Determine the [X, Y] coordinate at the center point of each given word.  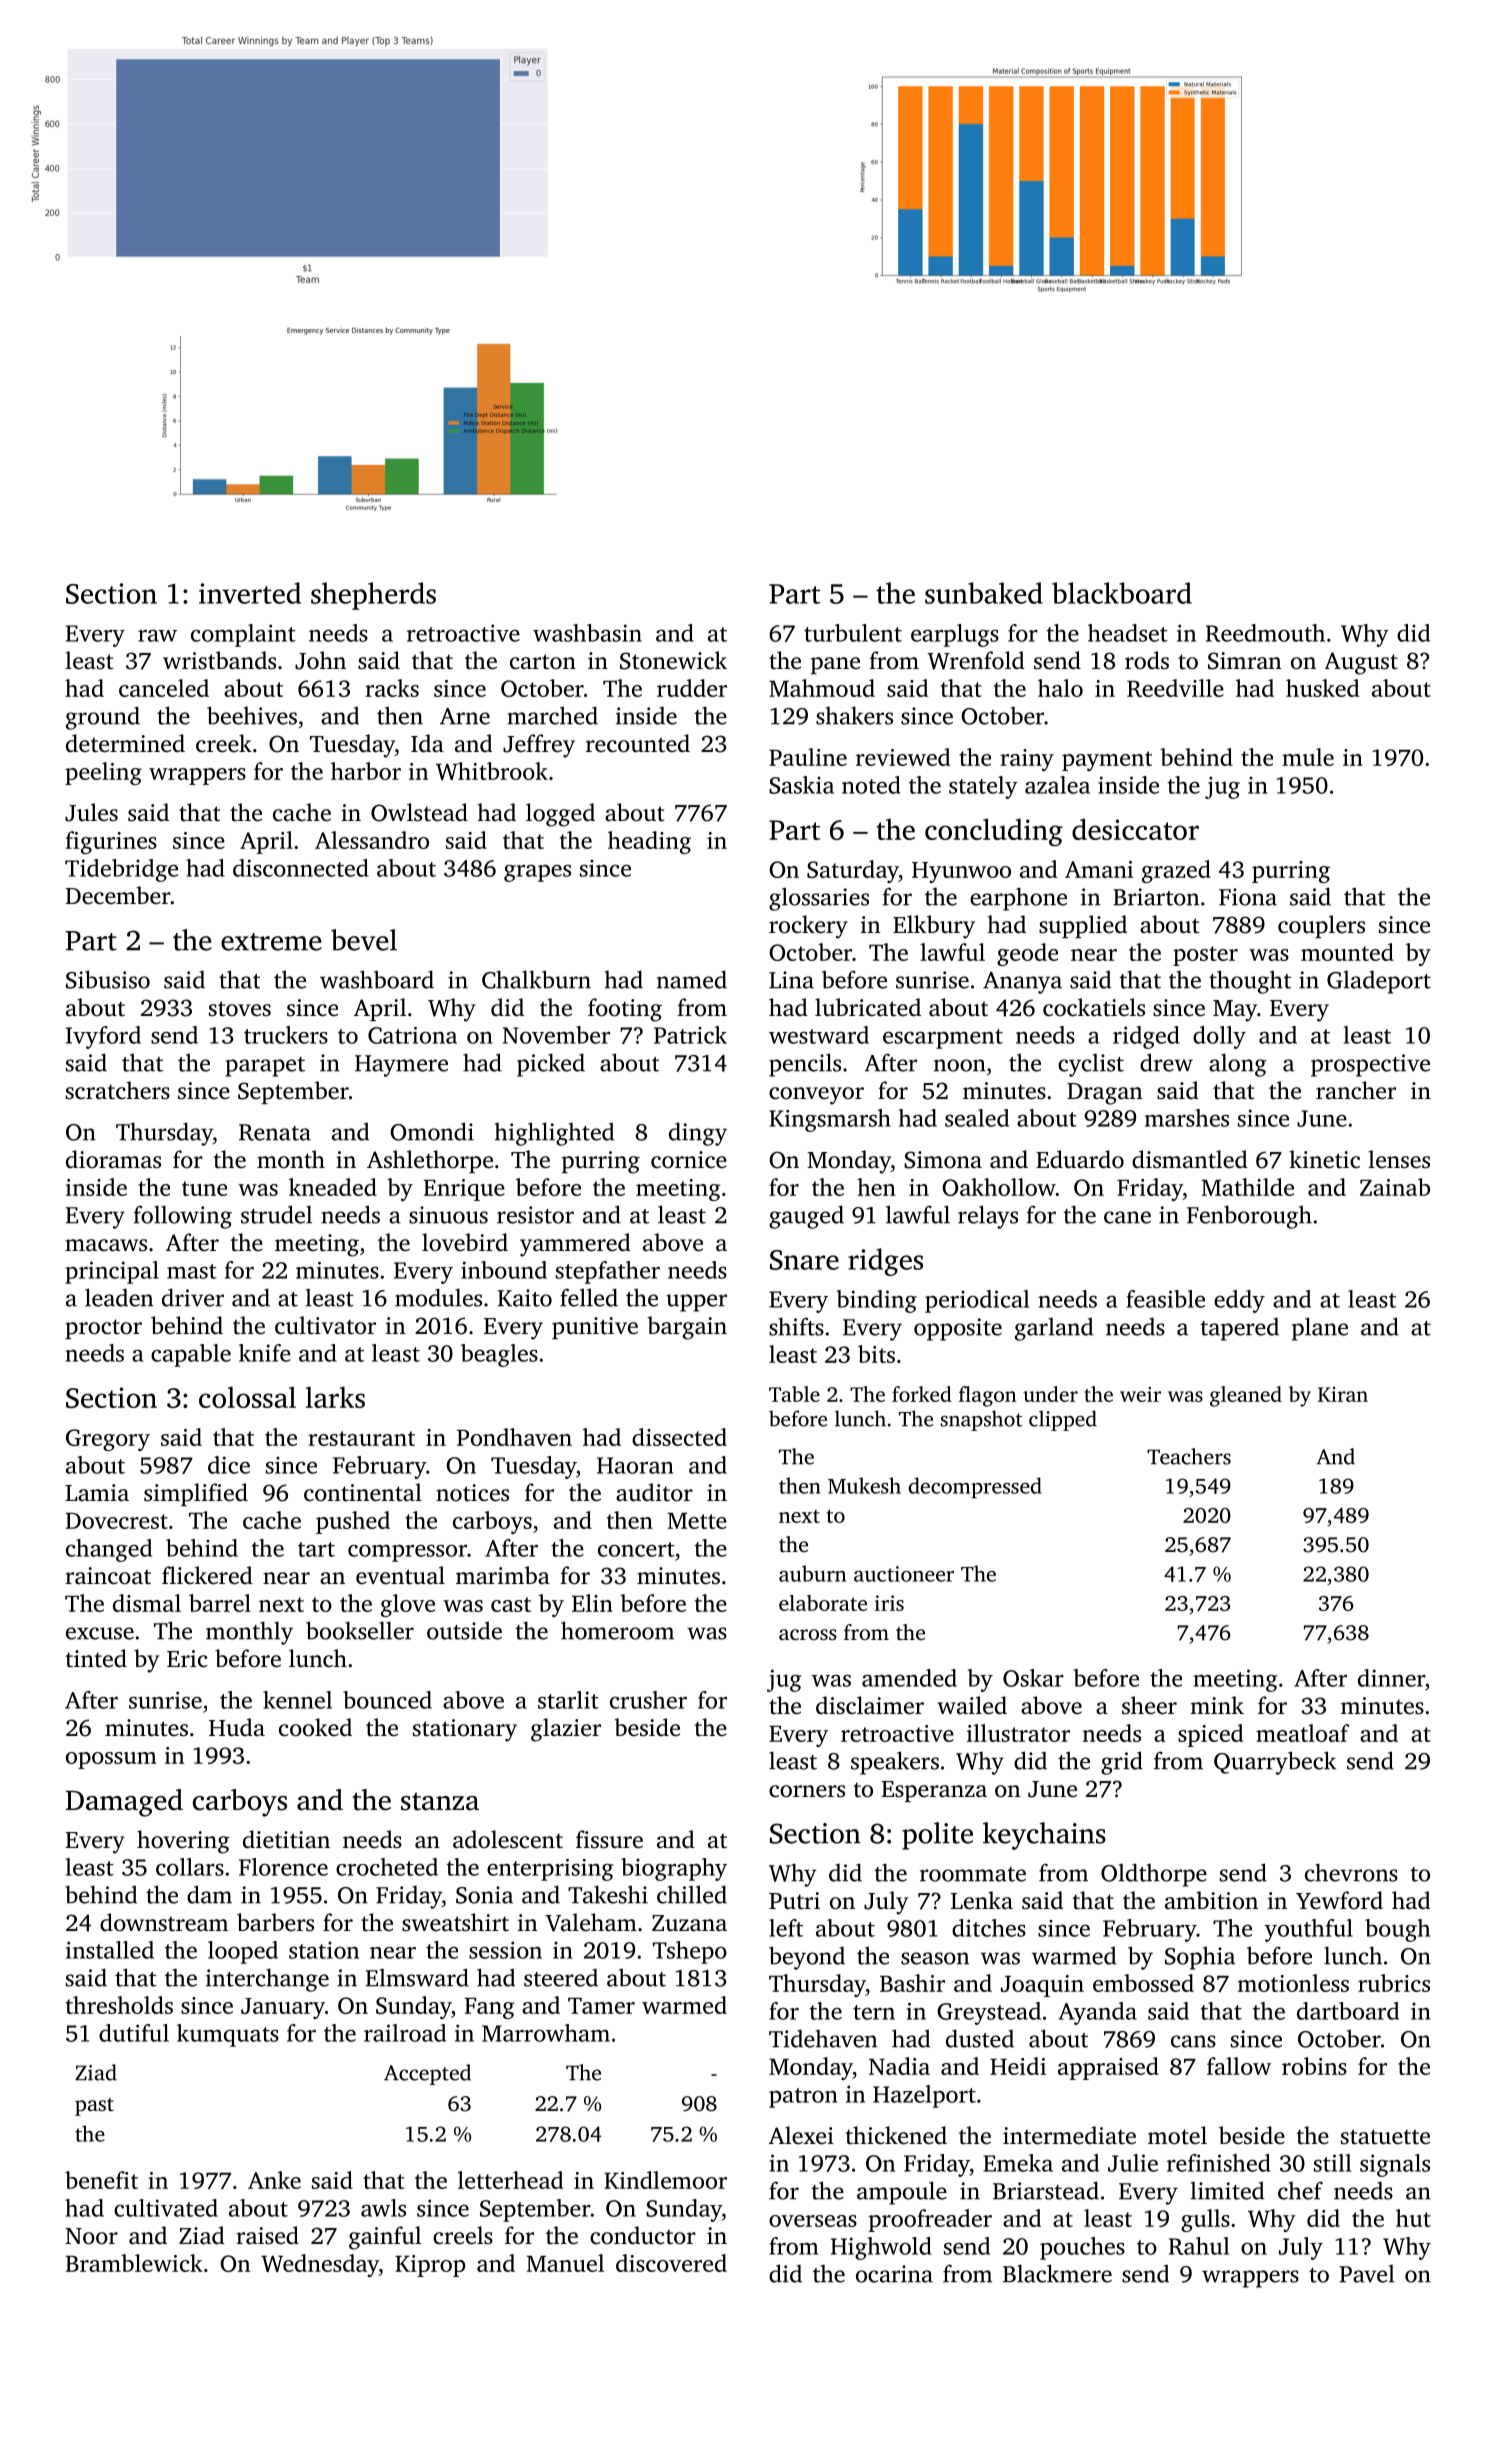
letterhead [510, 2180]
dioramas [113, 1159]
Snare [804, 1260]
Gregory [108, 1440]
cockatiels [1094, 1007]
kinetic [1324, 1159]
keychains [1044, 1836]
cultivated [166, 2208]
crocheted [387, 1867]
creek [224, 743]
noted [871, 785]
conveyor [816, 1096]
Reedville [1175, 688]
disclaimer [870, 1705]
